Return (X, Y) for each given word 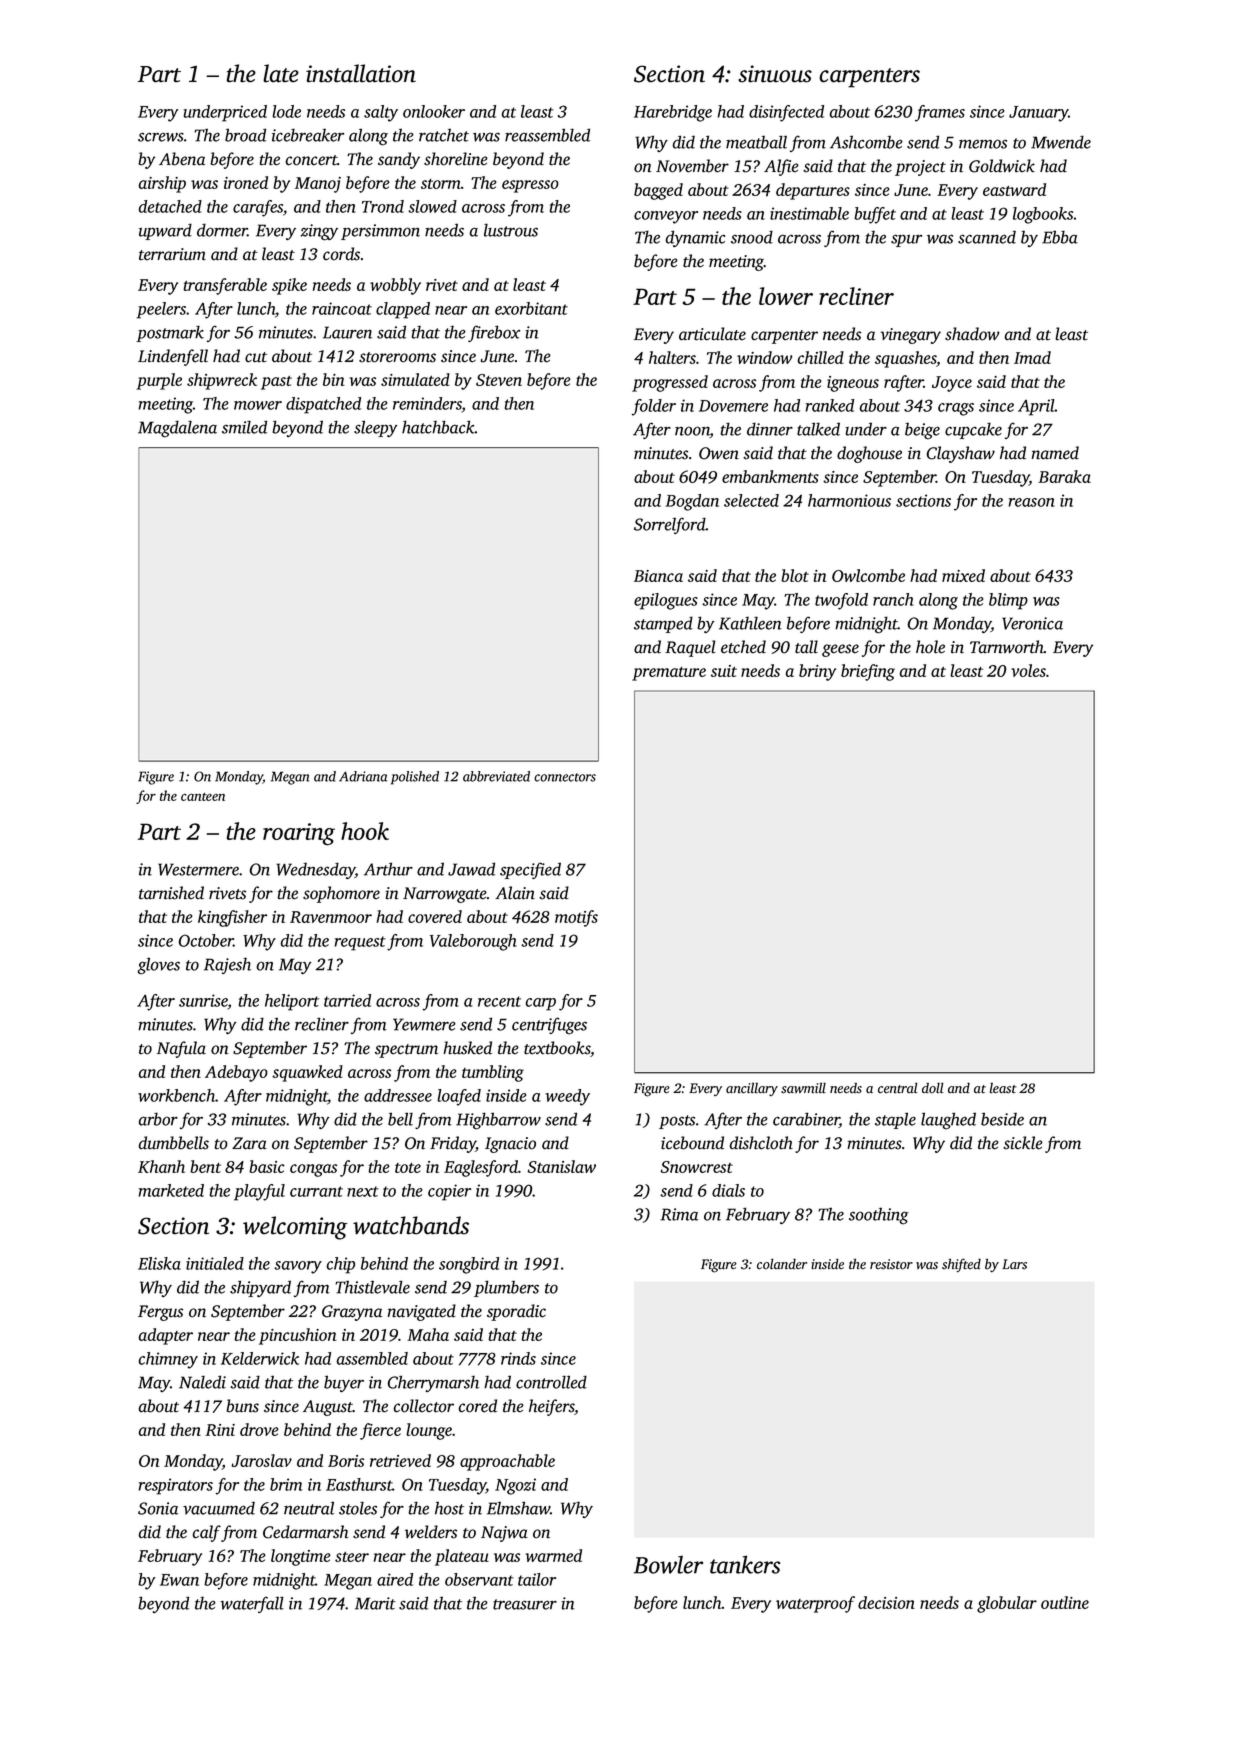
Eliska (159, 1263)
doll (933, 1088)
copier (449, 1192)
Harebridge (673, 113)
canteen (203, 797)
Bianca (658, 576)
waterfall (252, 1604)
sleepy (376, 429)
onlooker (434, 111)
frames (940, 113)
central (898, 1088)
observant (479, 1579)
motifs (576, 918)
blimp (1008, 601)
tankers (745, 1564)
